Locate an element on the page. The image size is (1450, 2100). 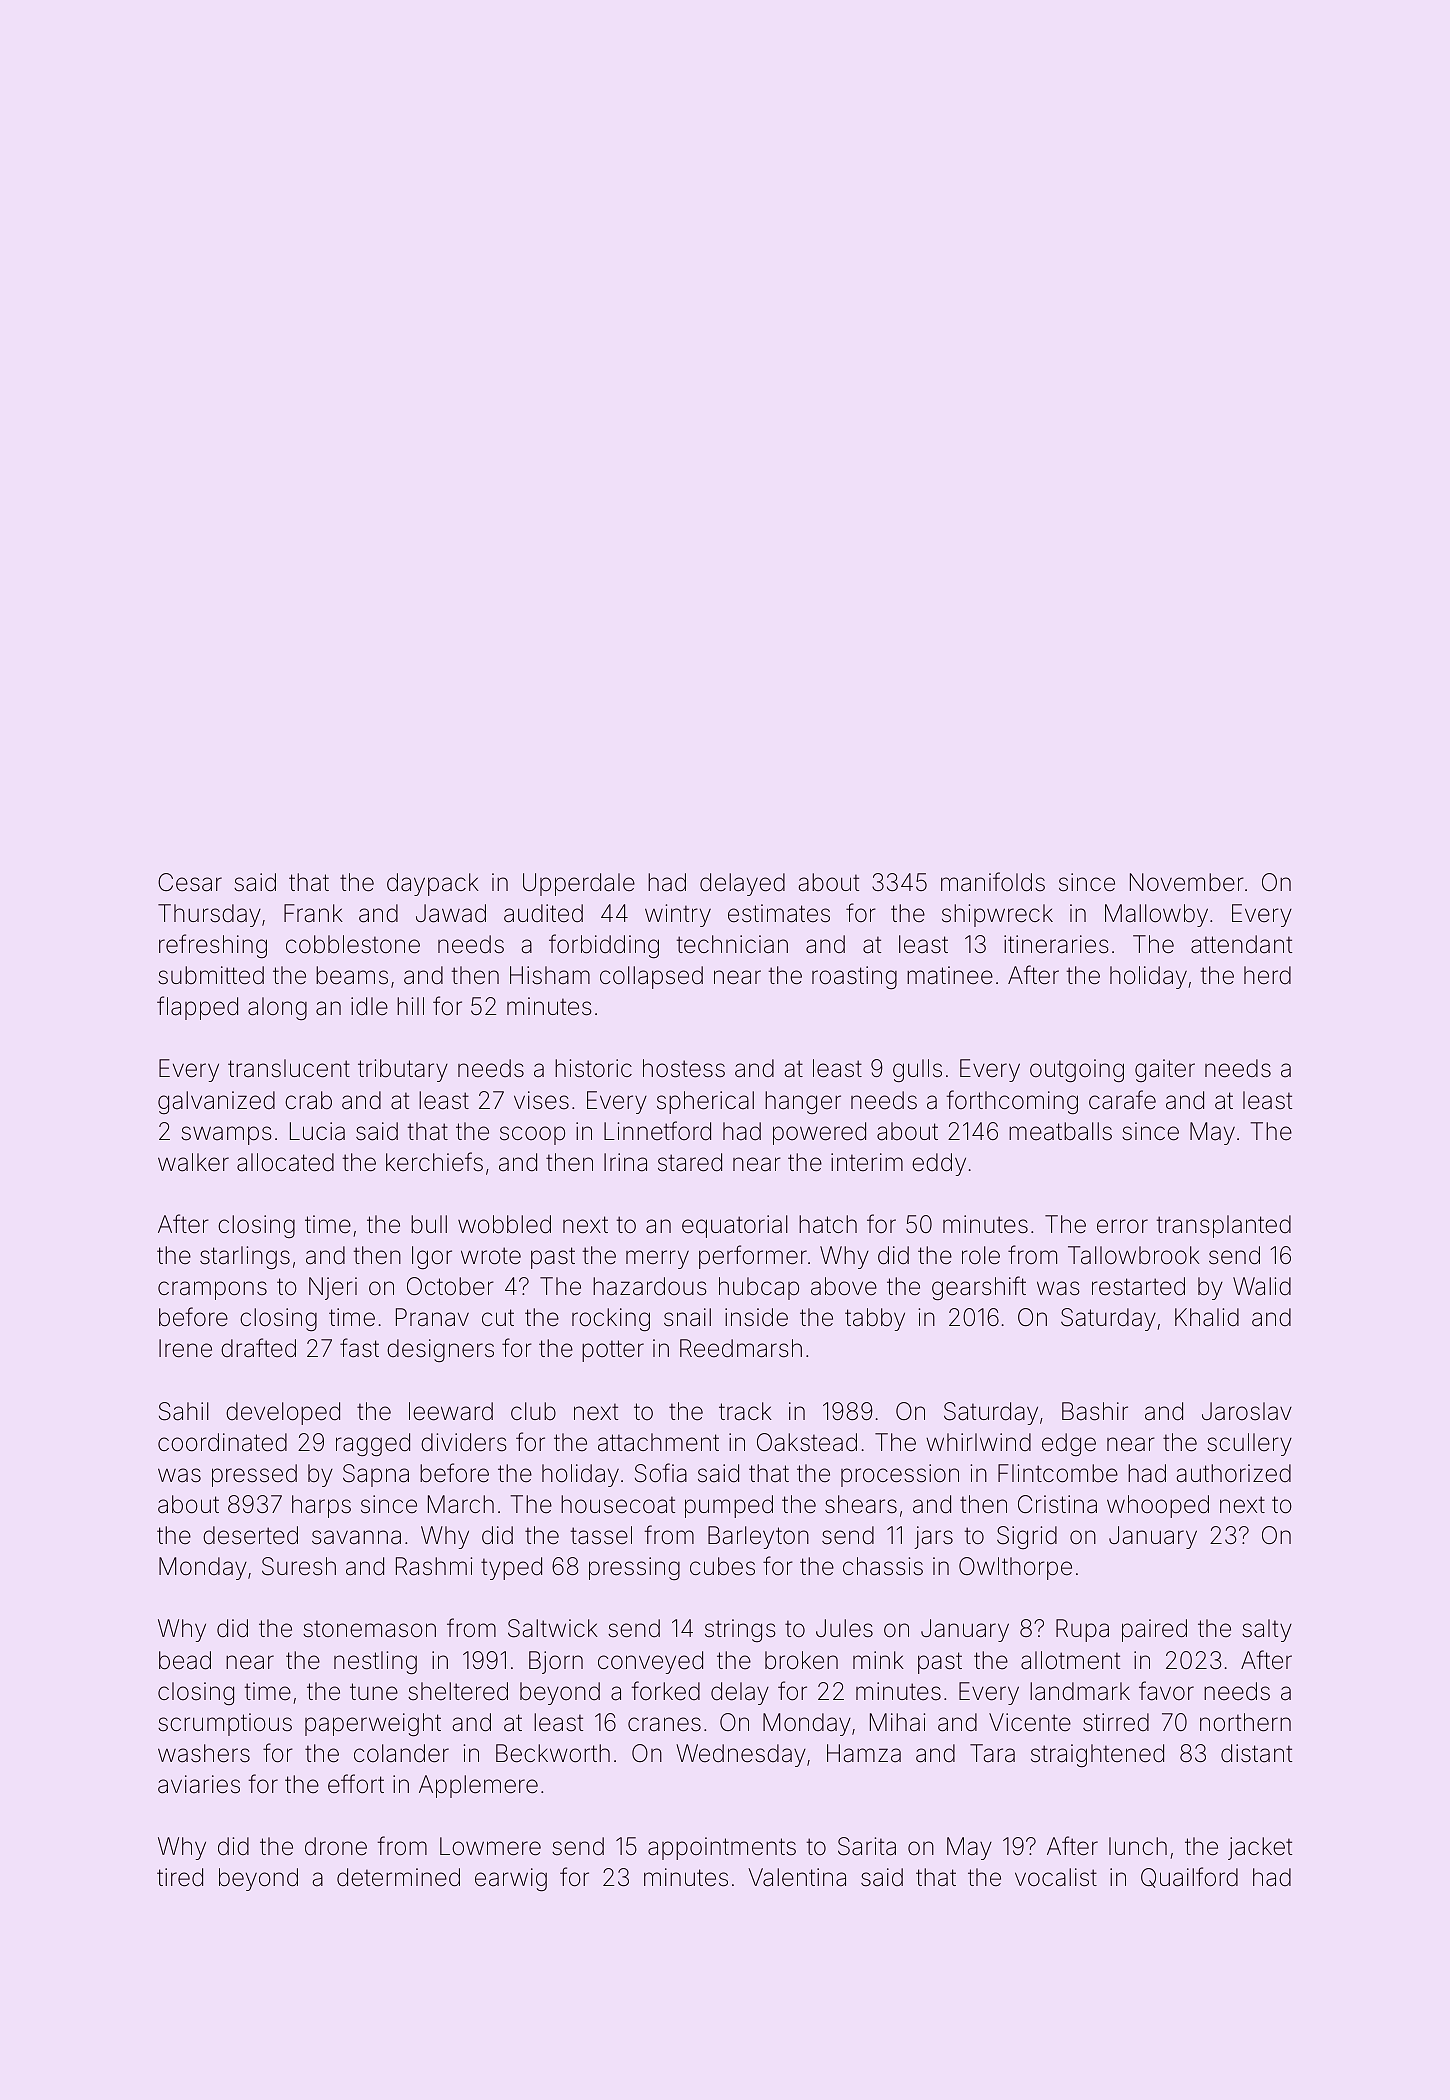
Oakstead is located at coordinates (807, 1442).
